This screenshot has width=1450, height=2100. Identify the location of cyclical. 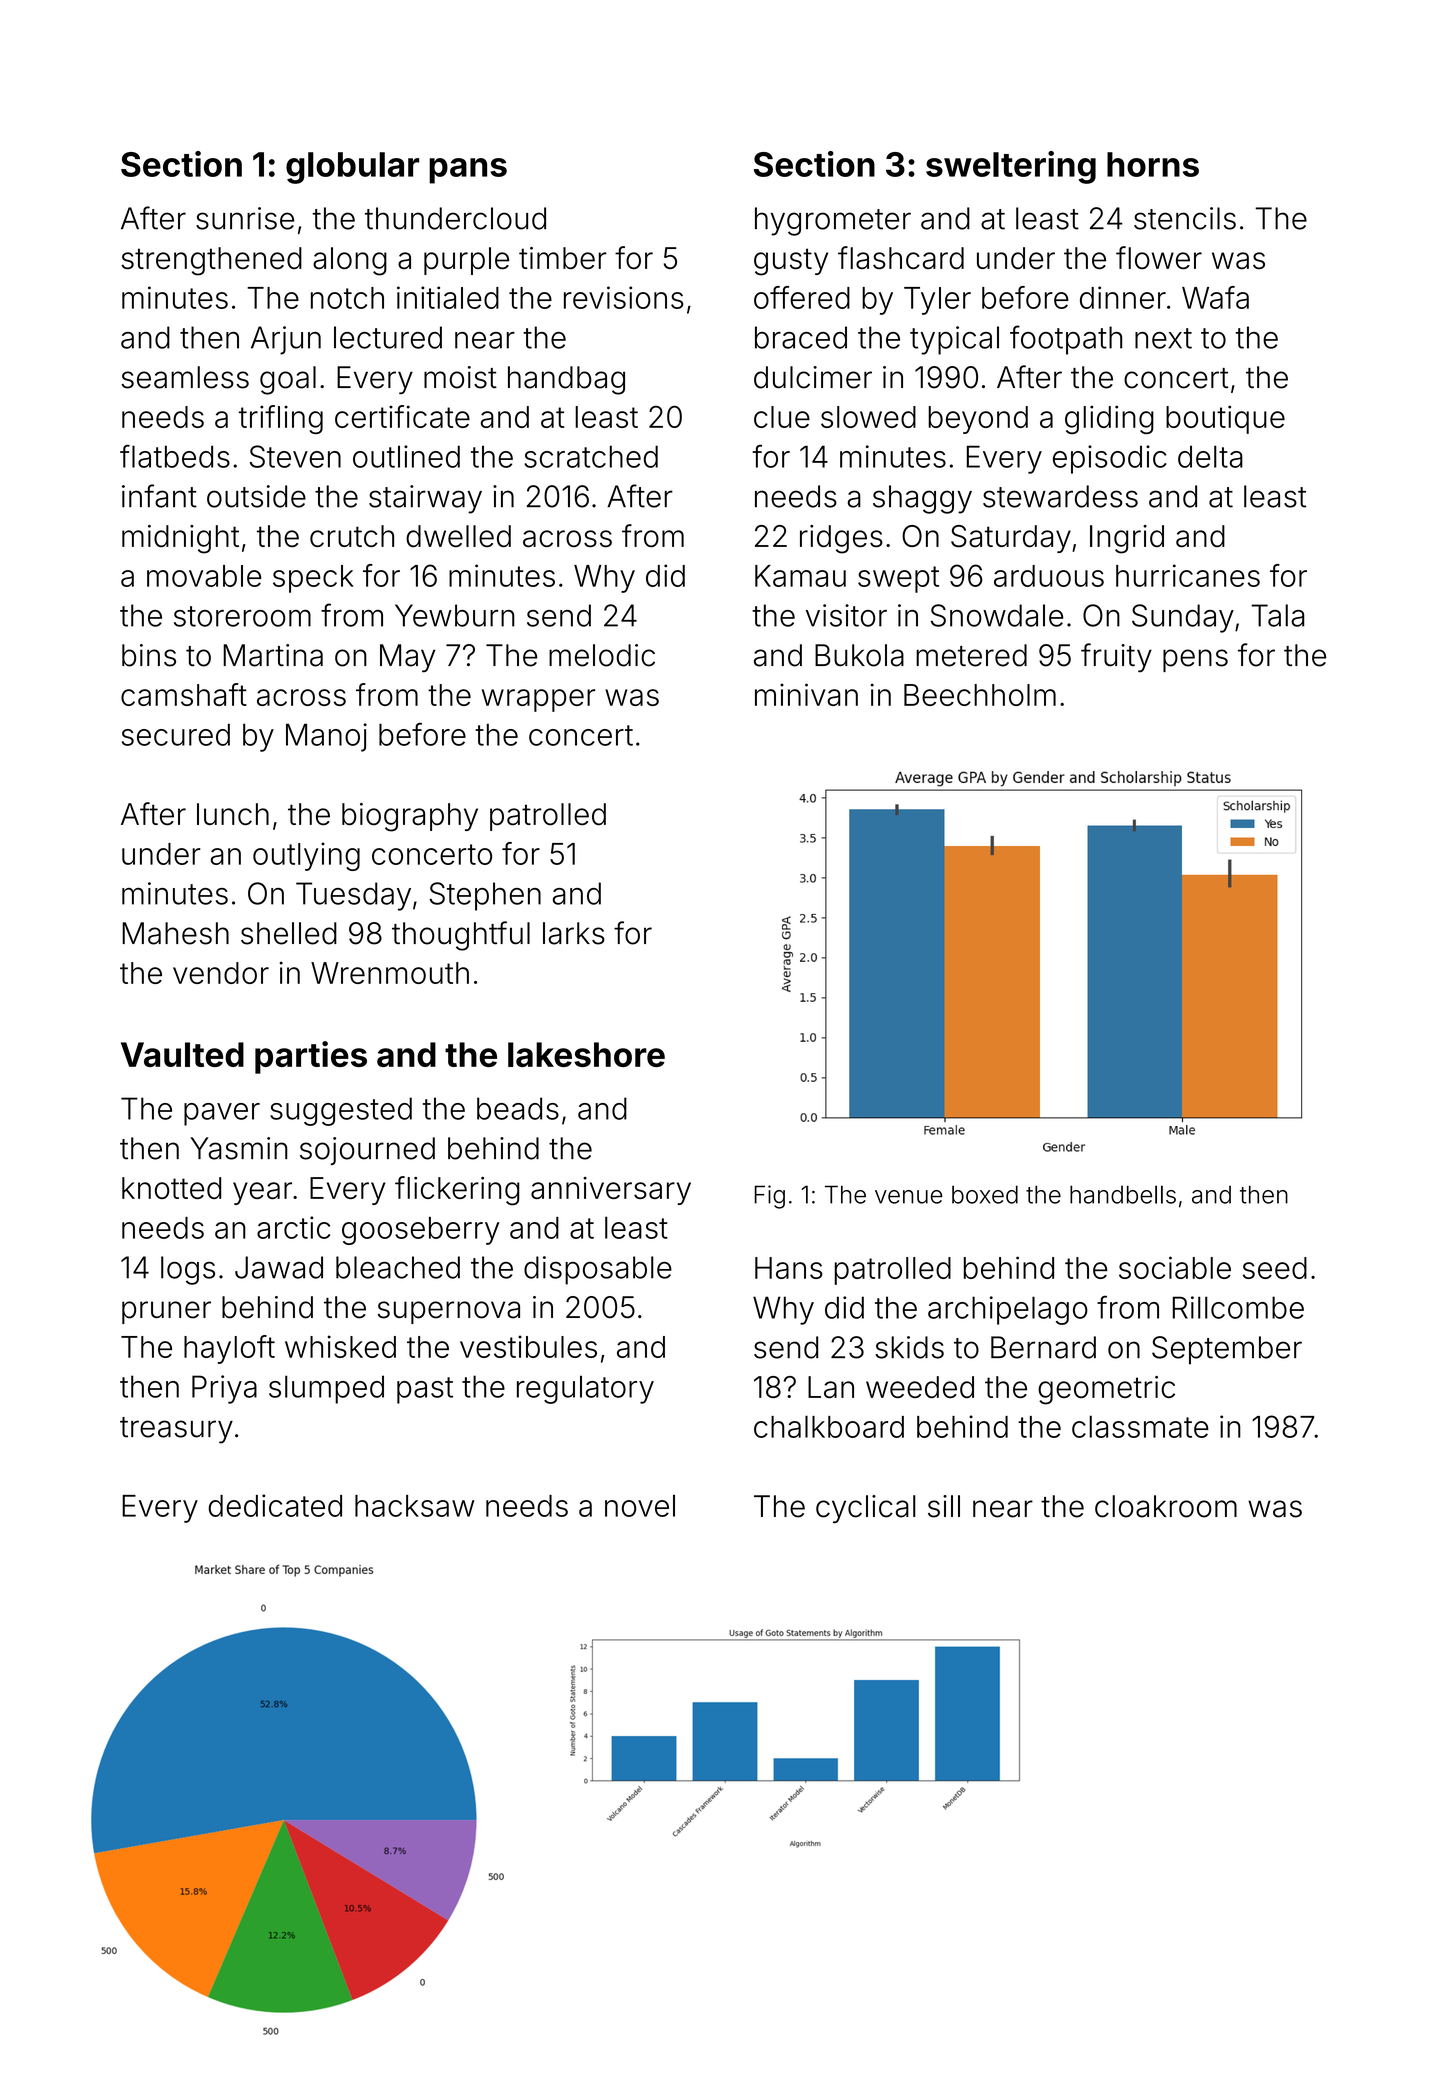
(866, 1509).
